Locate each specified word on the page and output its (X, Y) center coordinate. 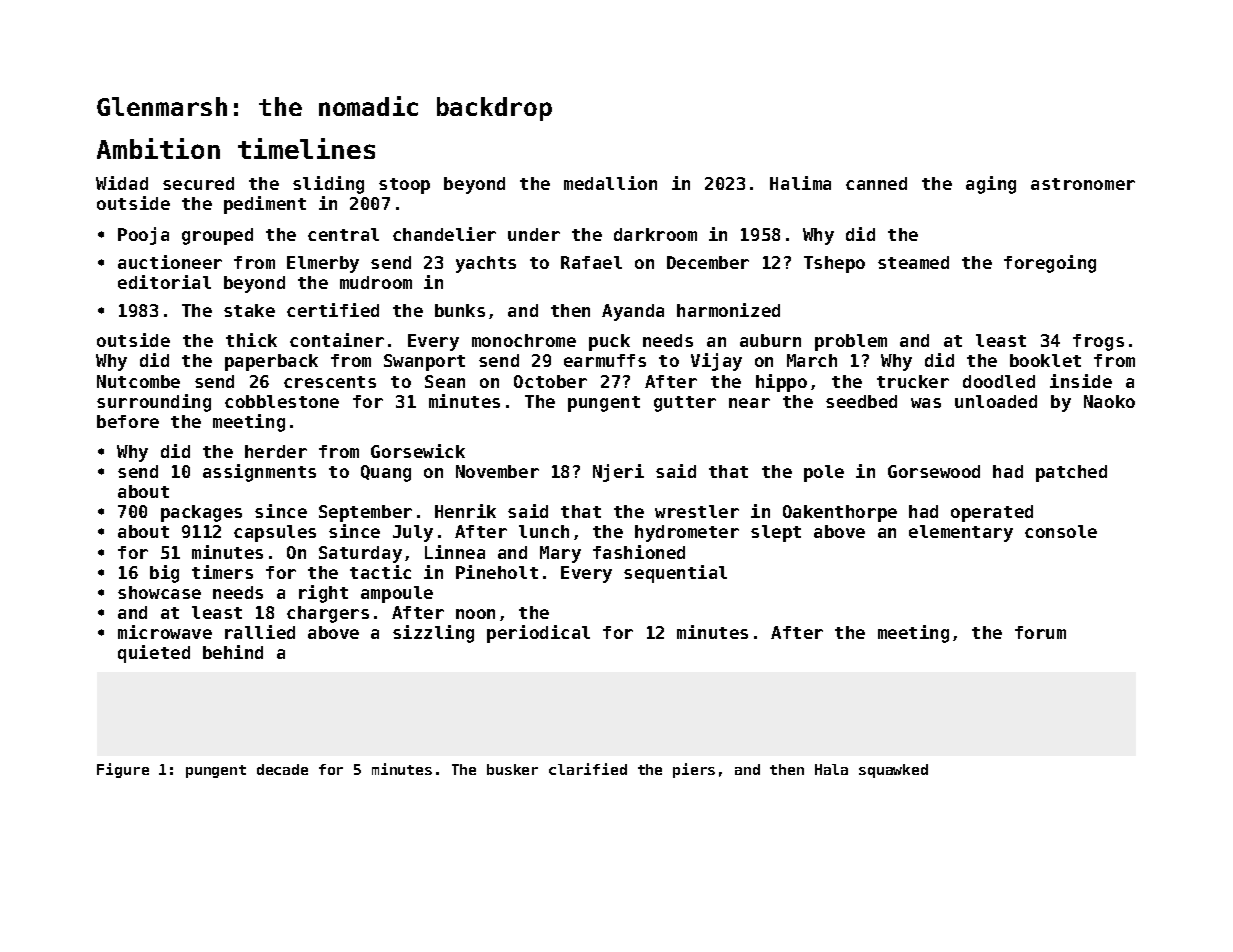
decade (282, 769)
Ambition (158, 148)
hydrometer (687, 533)
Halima (800, 183)
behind (233, 652)
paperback (271, 362)
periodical (538, 634)
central (343, 234)
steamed (913, 262)
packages (201, 513)
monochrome (524, 340)
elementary (961, 533)
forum (1040, 632)
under (534, 234)
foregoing (1050, 264)
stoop (404, 186)
